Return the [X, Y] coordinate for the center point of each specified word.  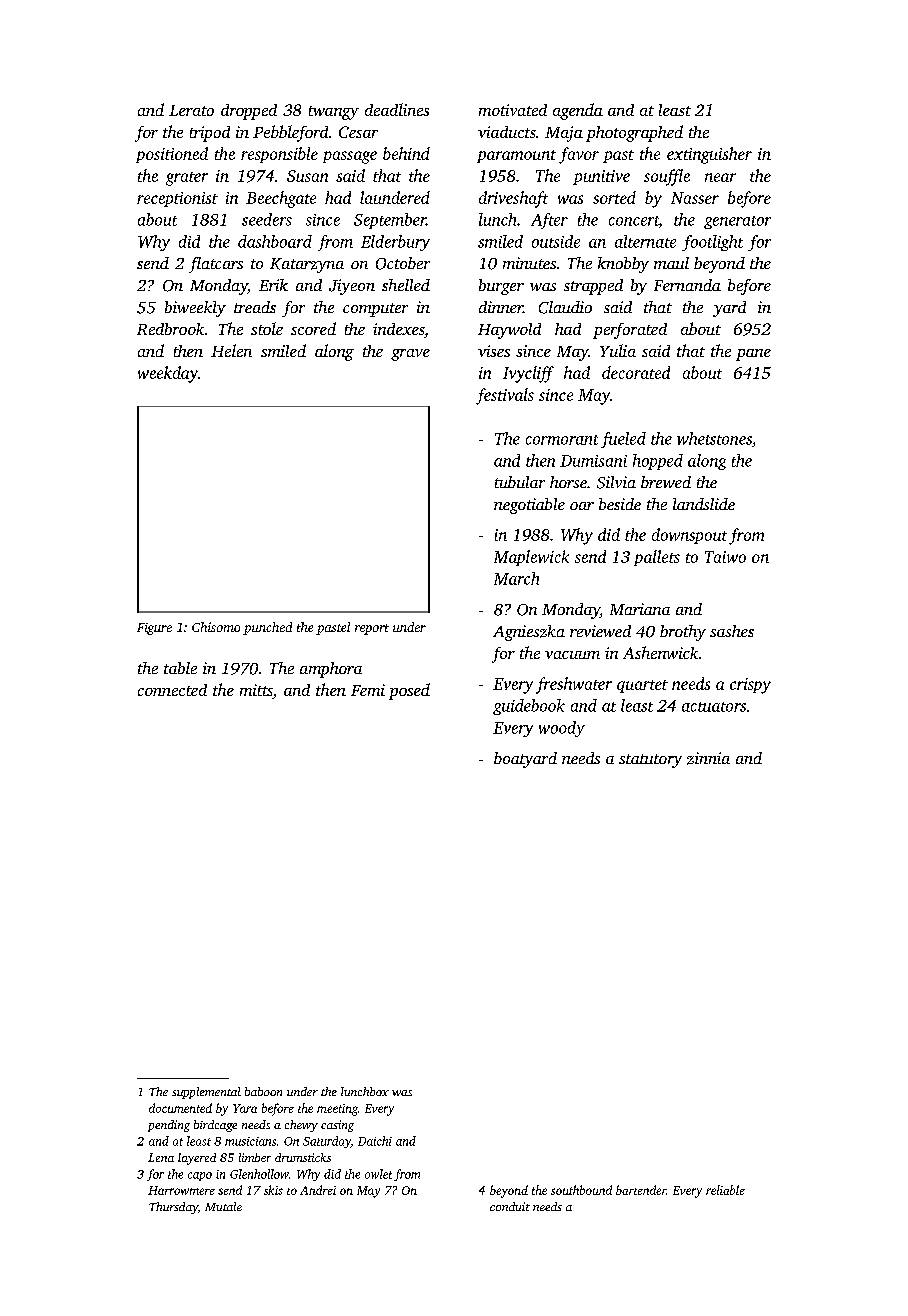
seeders [267, 219]
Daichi [375, 1141]
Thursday [173, 1208]
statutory [650, 761]
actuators [714, 707]
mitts [256, 691]
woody [562, 729]
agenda [578, 111]
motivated [513, 110]
